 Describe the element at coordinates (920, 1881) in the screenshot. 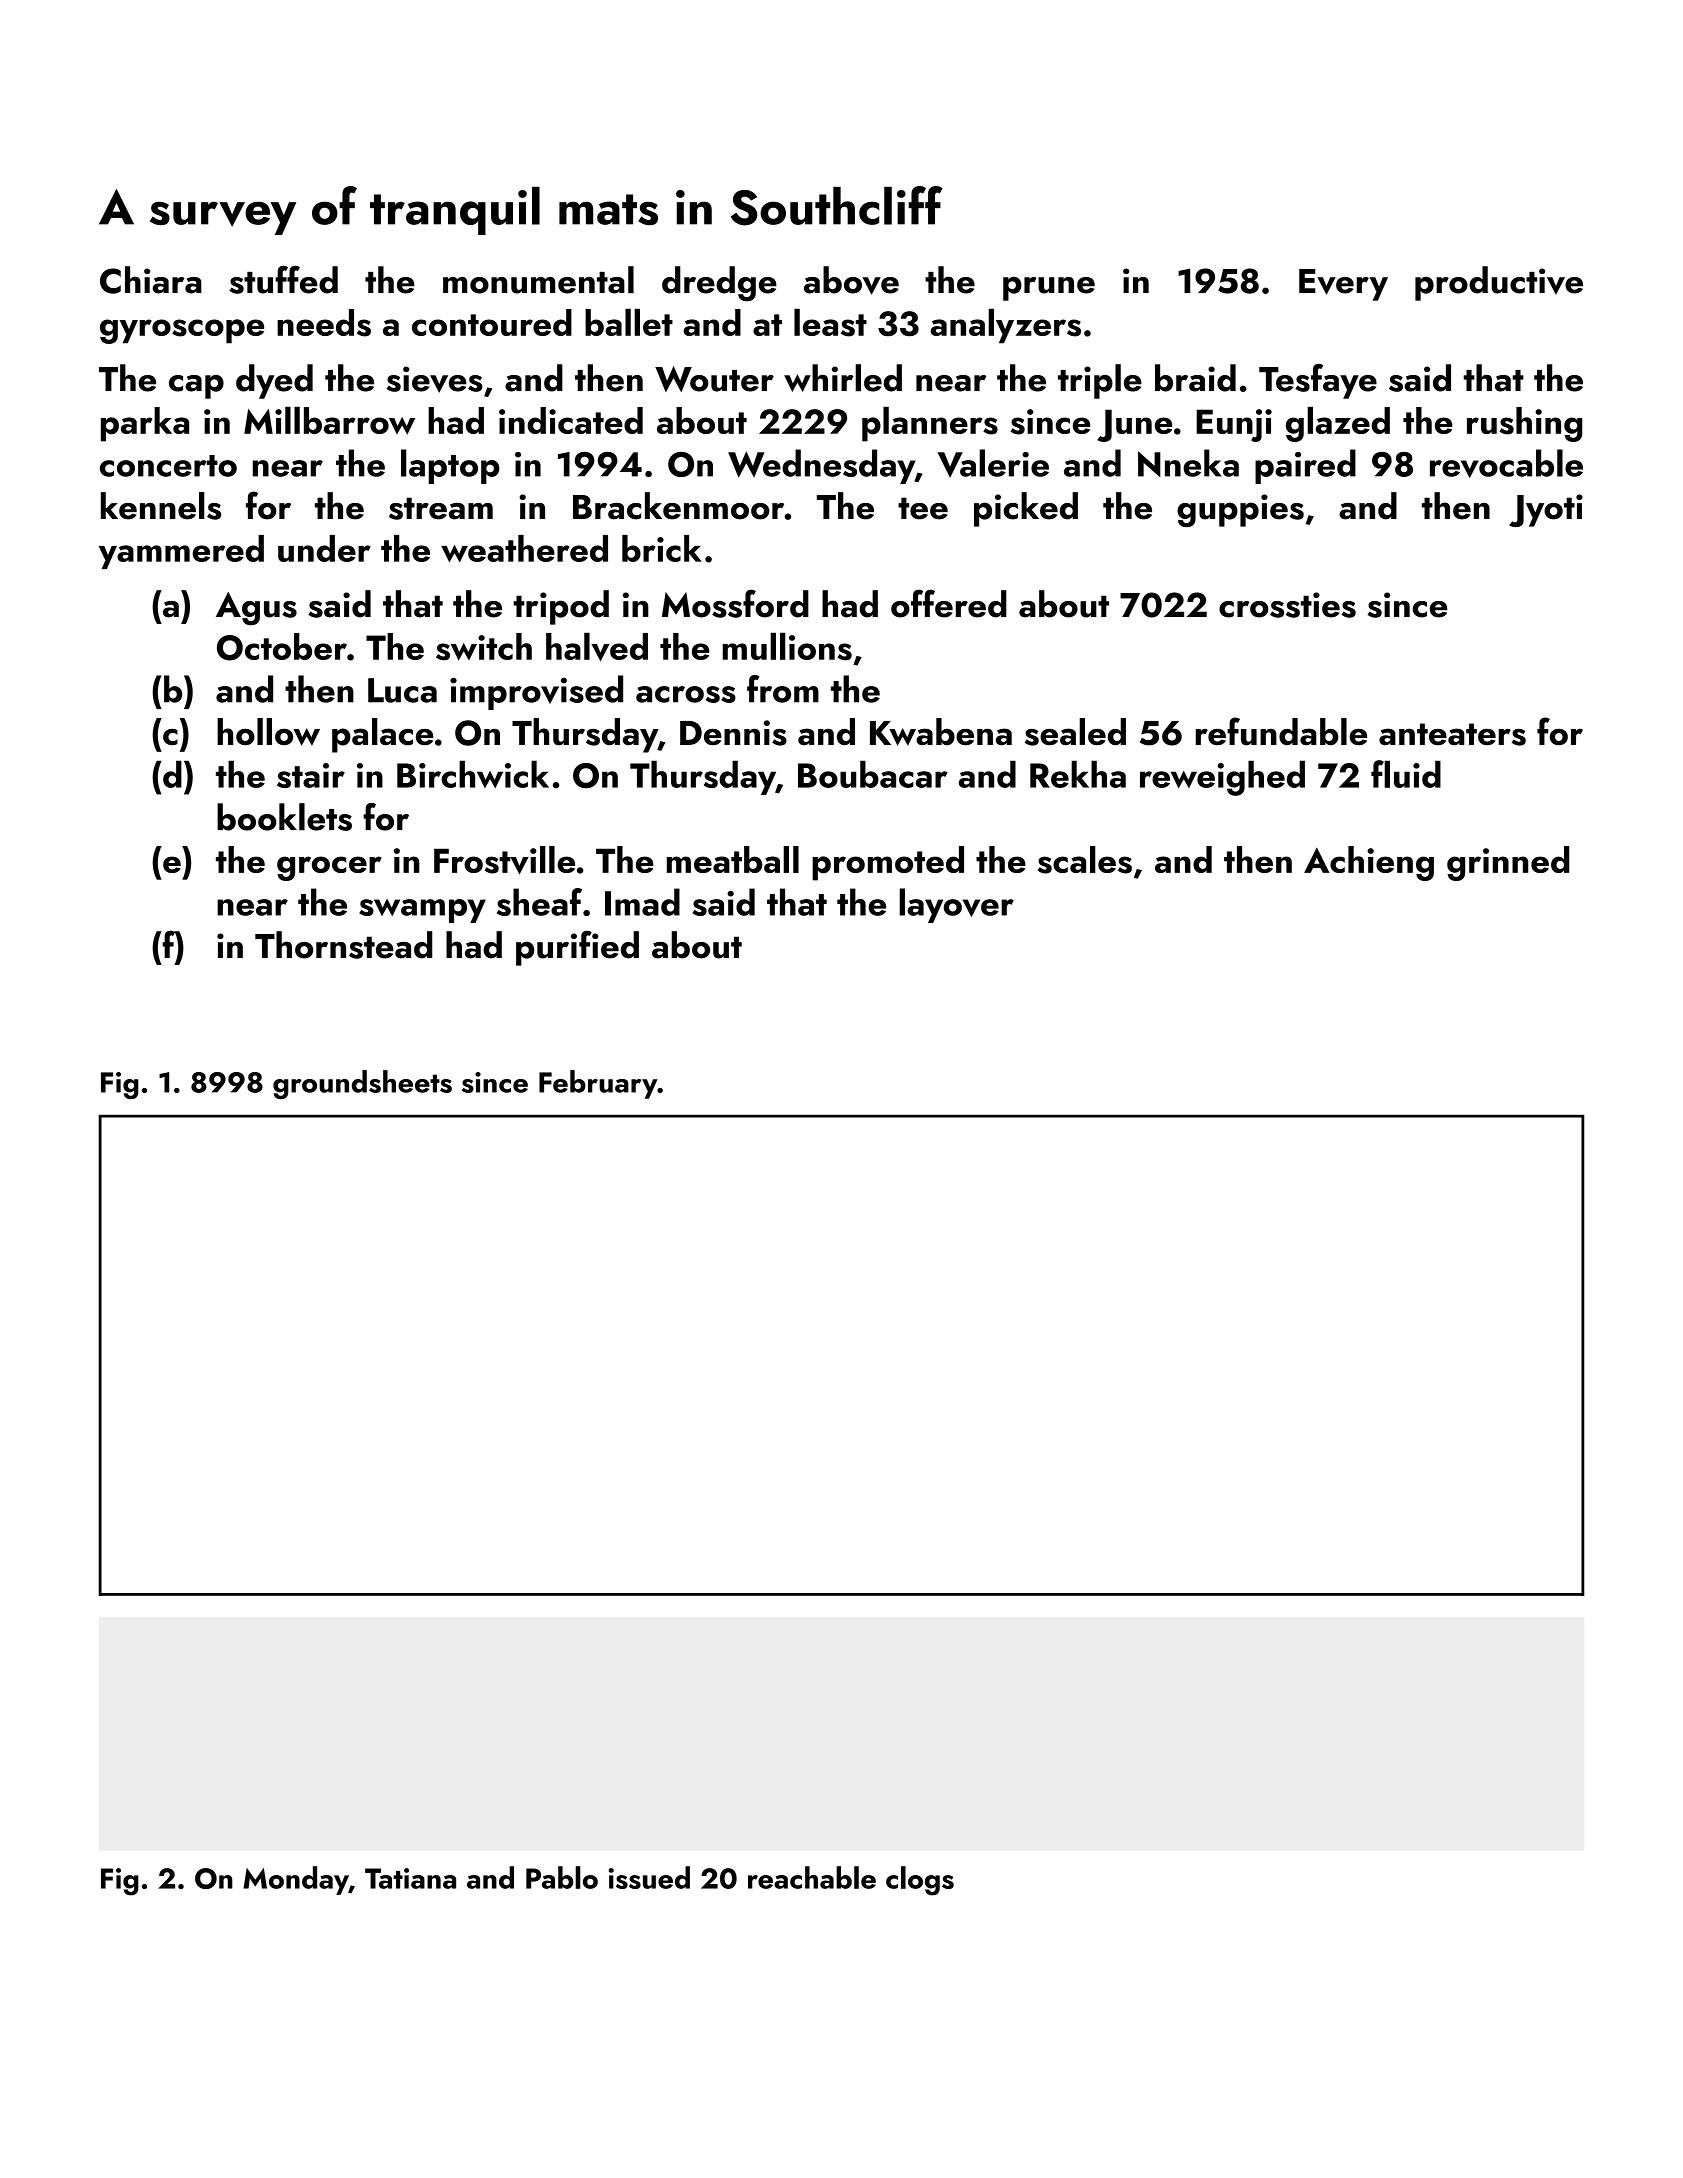

I see `clogs` at that location.
